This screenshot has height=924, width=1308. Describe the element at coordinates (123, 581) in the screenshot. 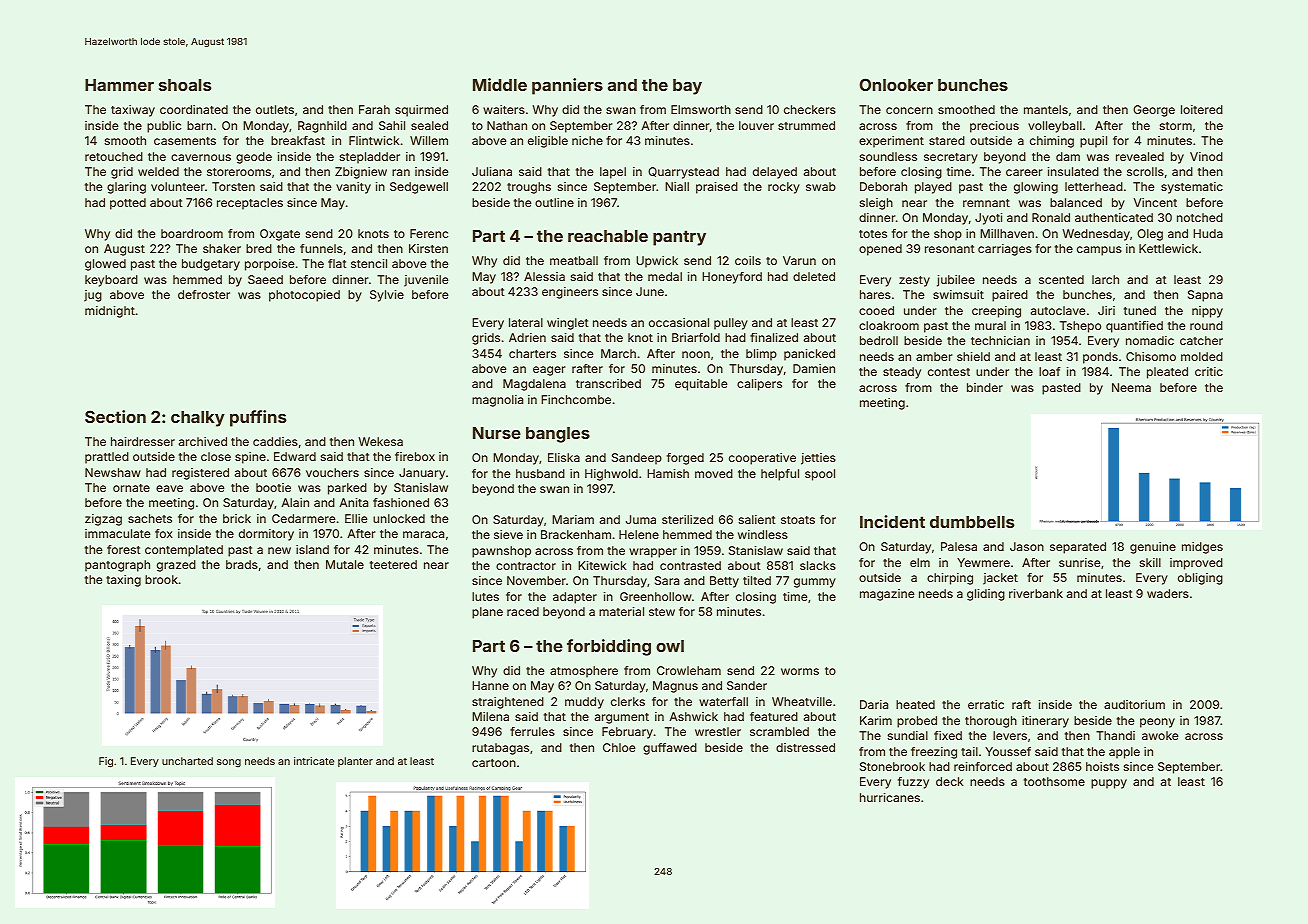

I see `taxing` at that location.
